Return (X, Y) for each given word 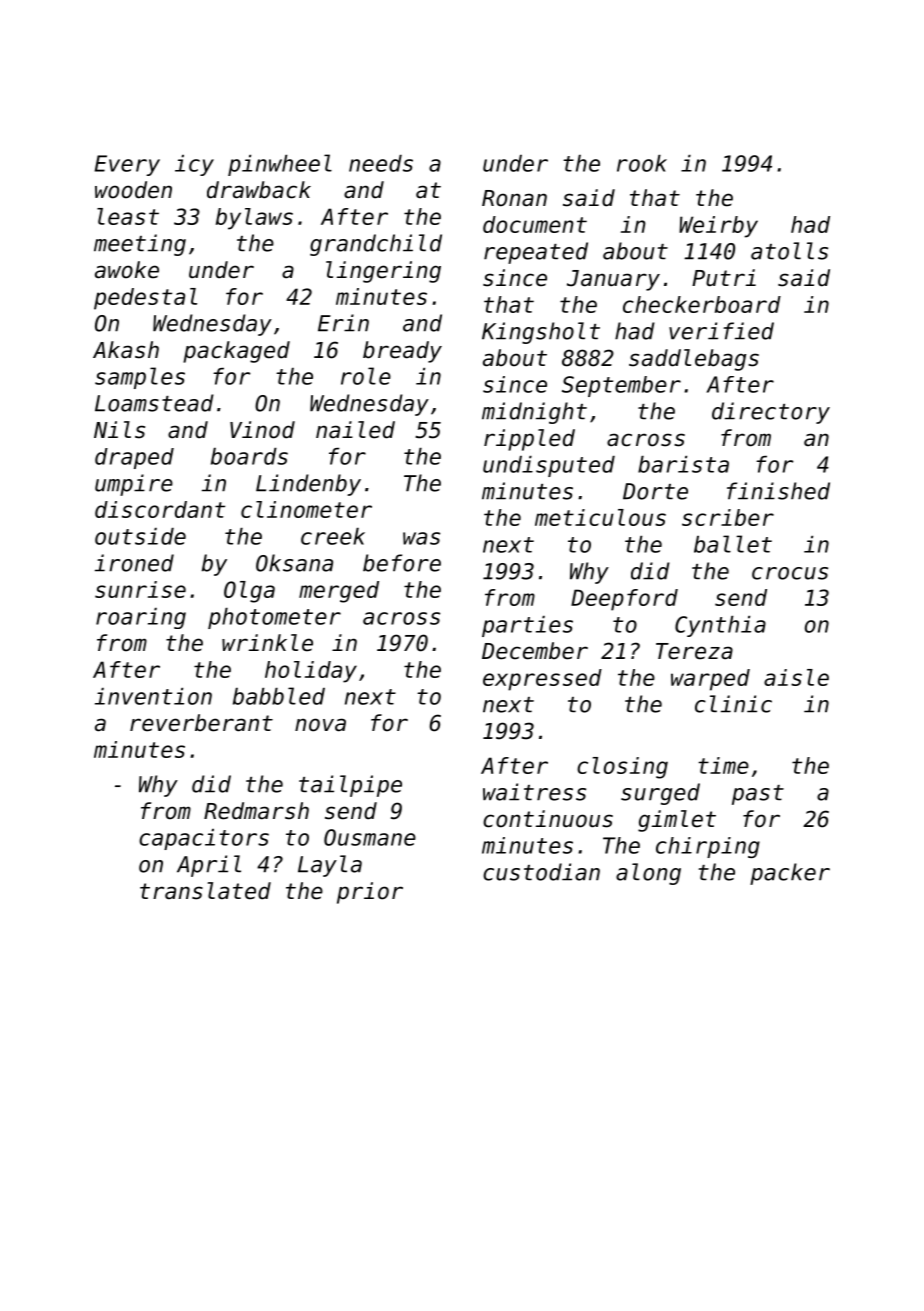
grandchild (376, 245)
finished (778, 491)
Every (127, 165)
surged (660, 794)
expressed (542, 680)
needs (381, 163)
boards (249, 456)
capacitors (204, 839)
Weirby (718, 227)
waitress (534, 792)
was (421, 538)
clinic (733, 704)
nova (320, 725)
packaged (236, 352)
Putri (724, 278)
